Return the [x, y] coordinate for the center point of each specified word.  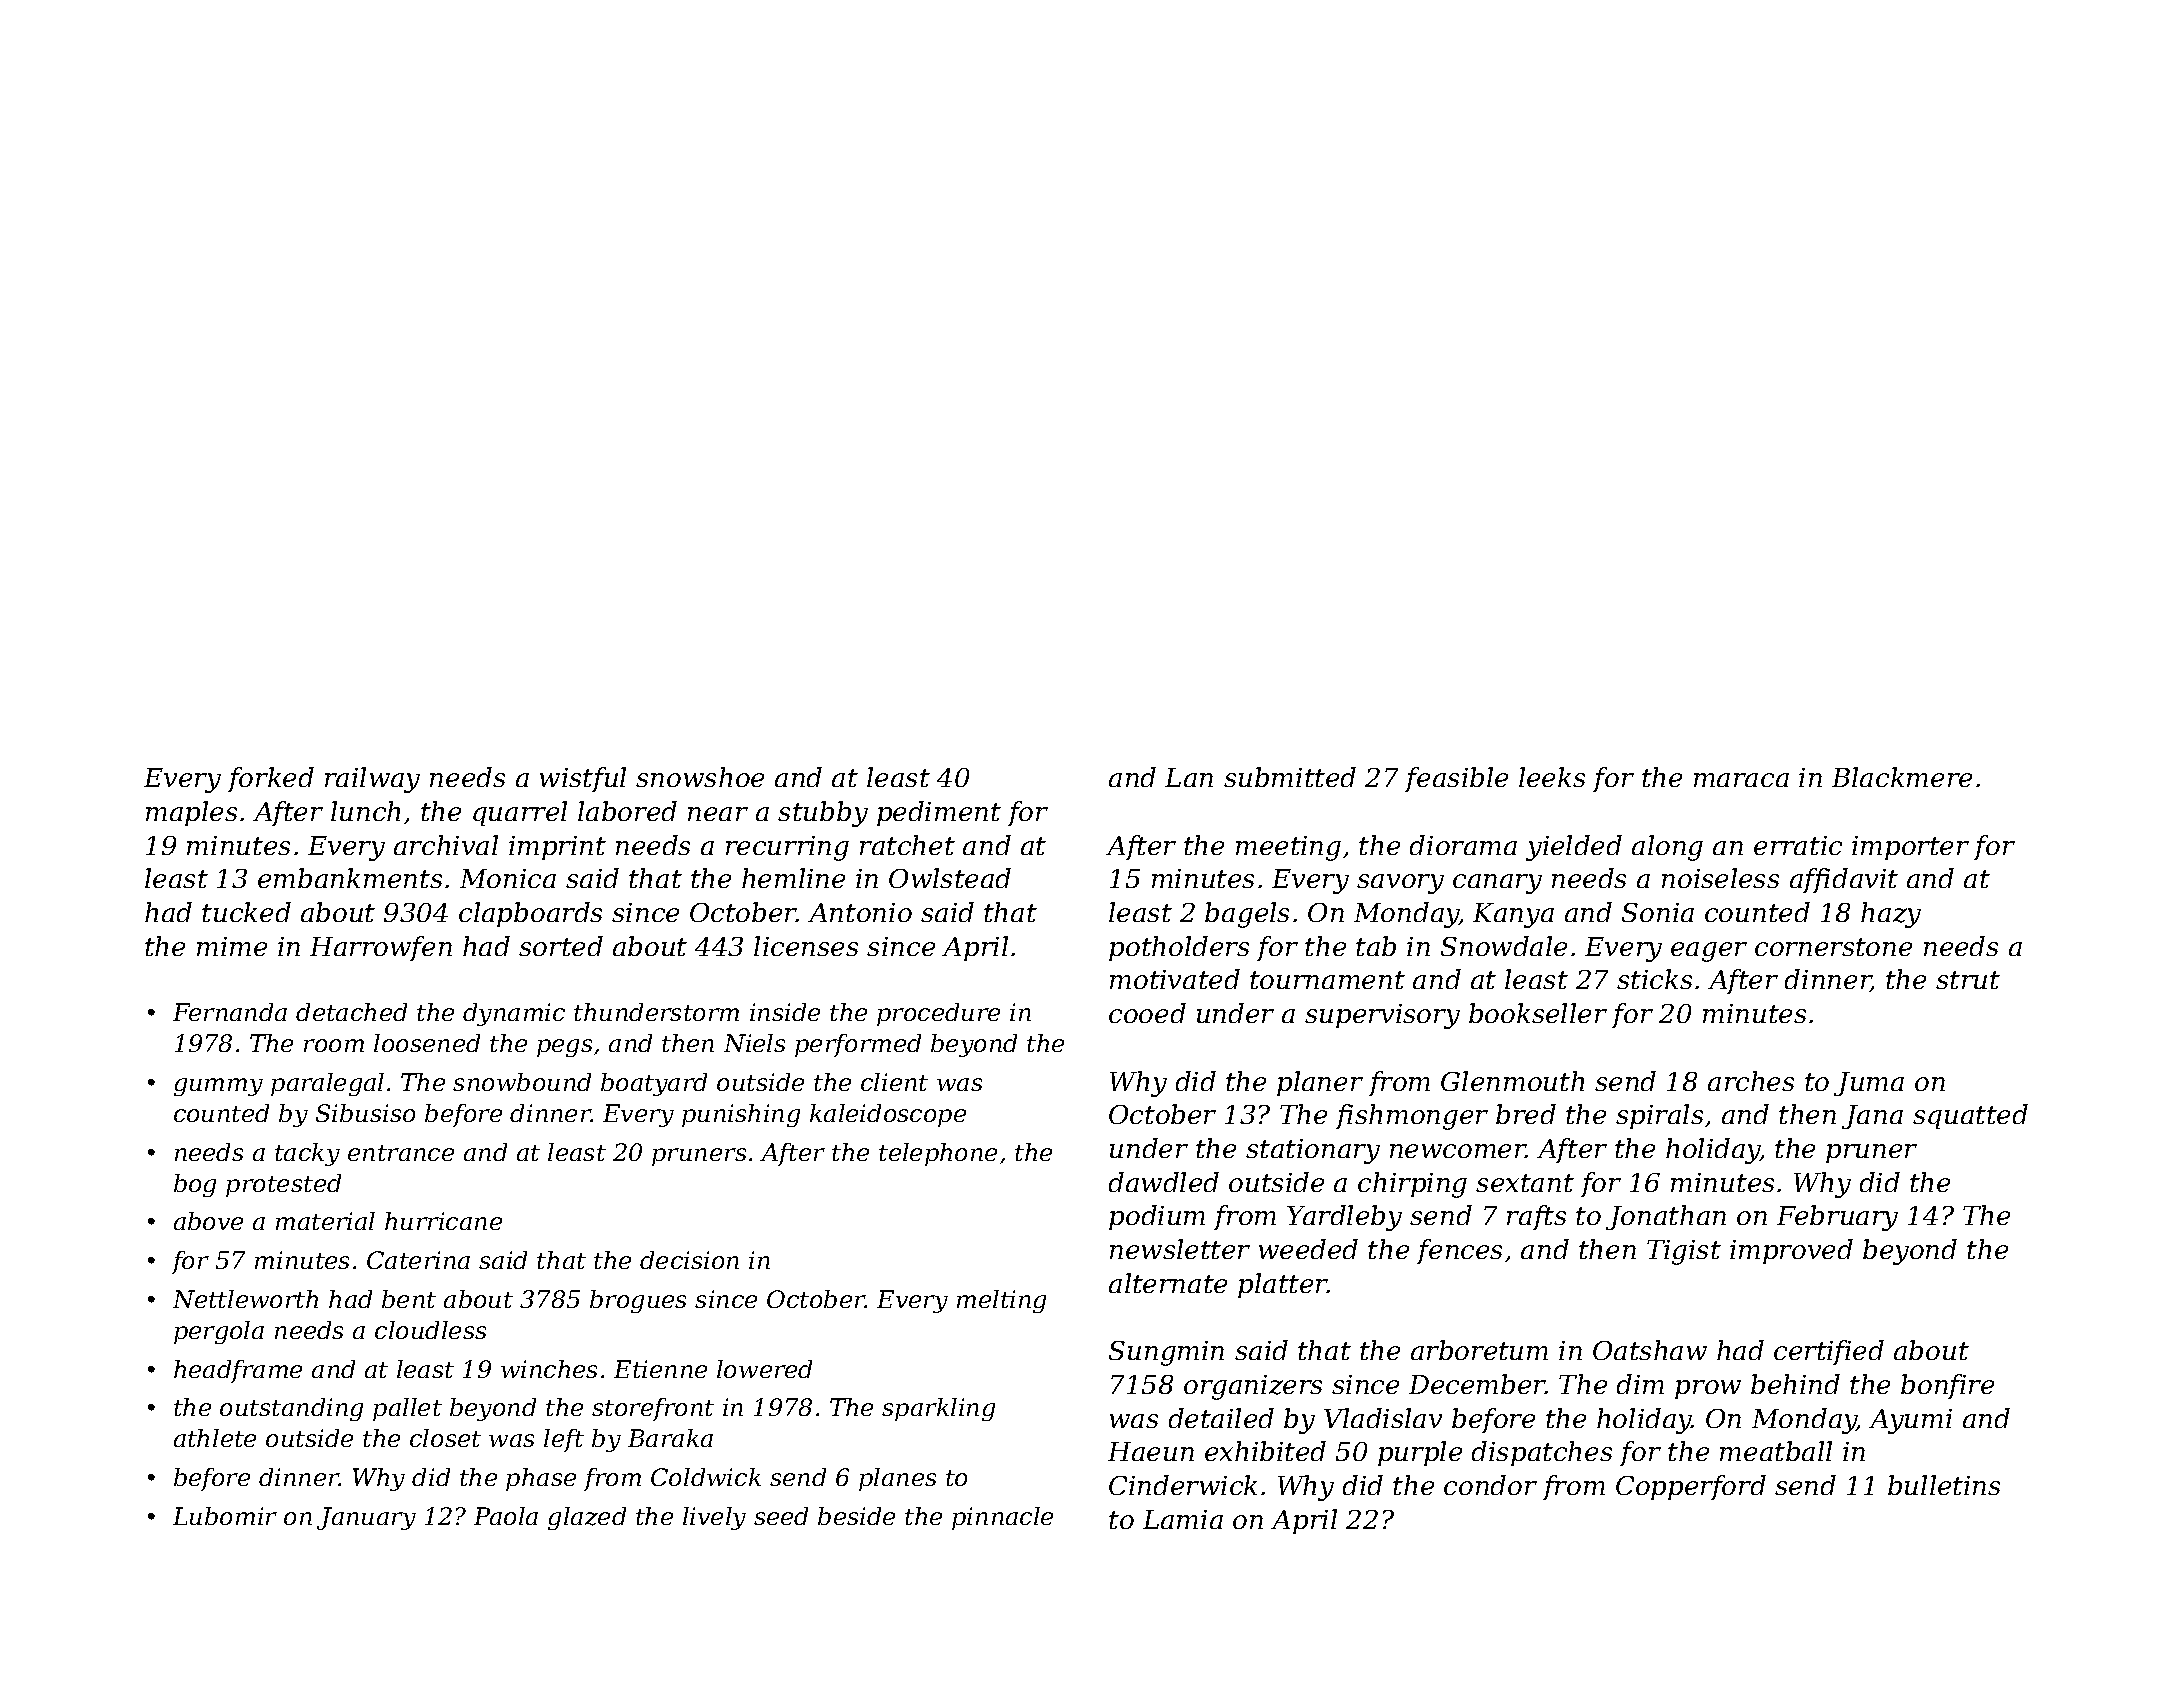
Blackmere [1902, 777]
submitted [1290, 777]
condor [1490, 1485]
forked [271, 779]
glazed [587, 1518]
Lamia [1183, 1519]
